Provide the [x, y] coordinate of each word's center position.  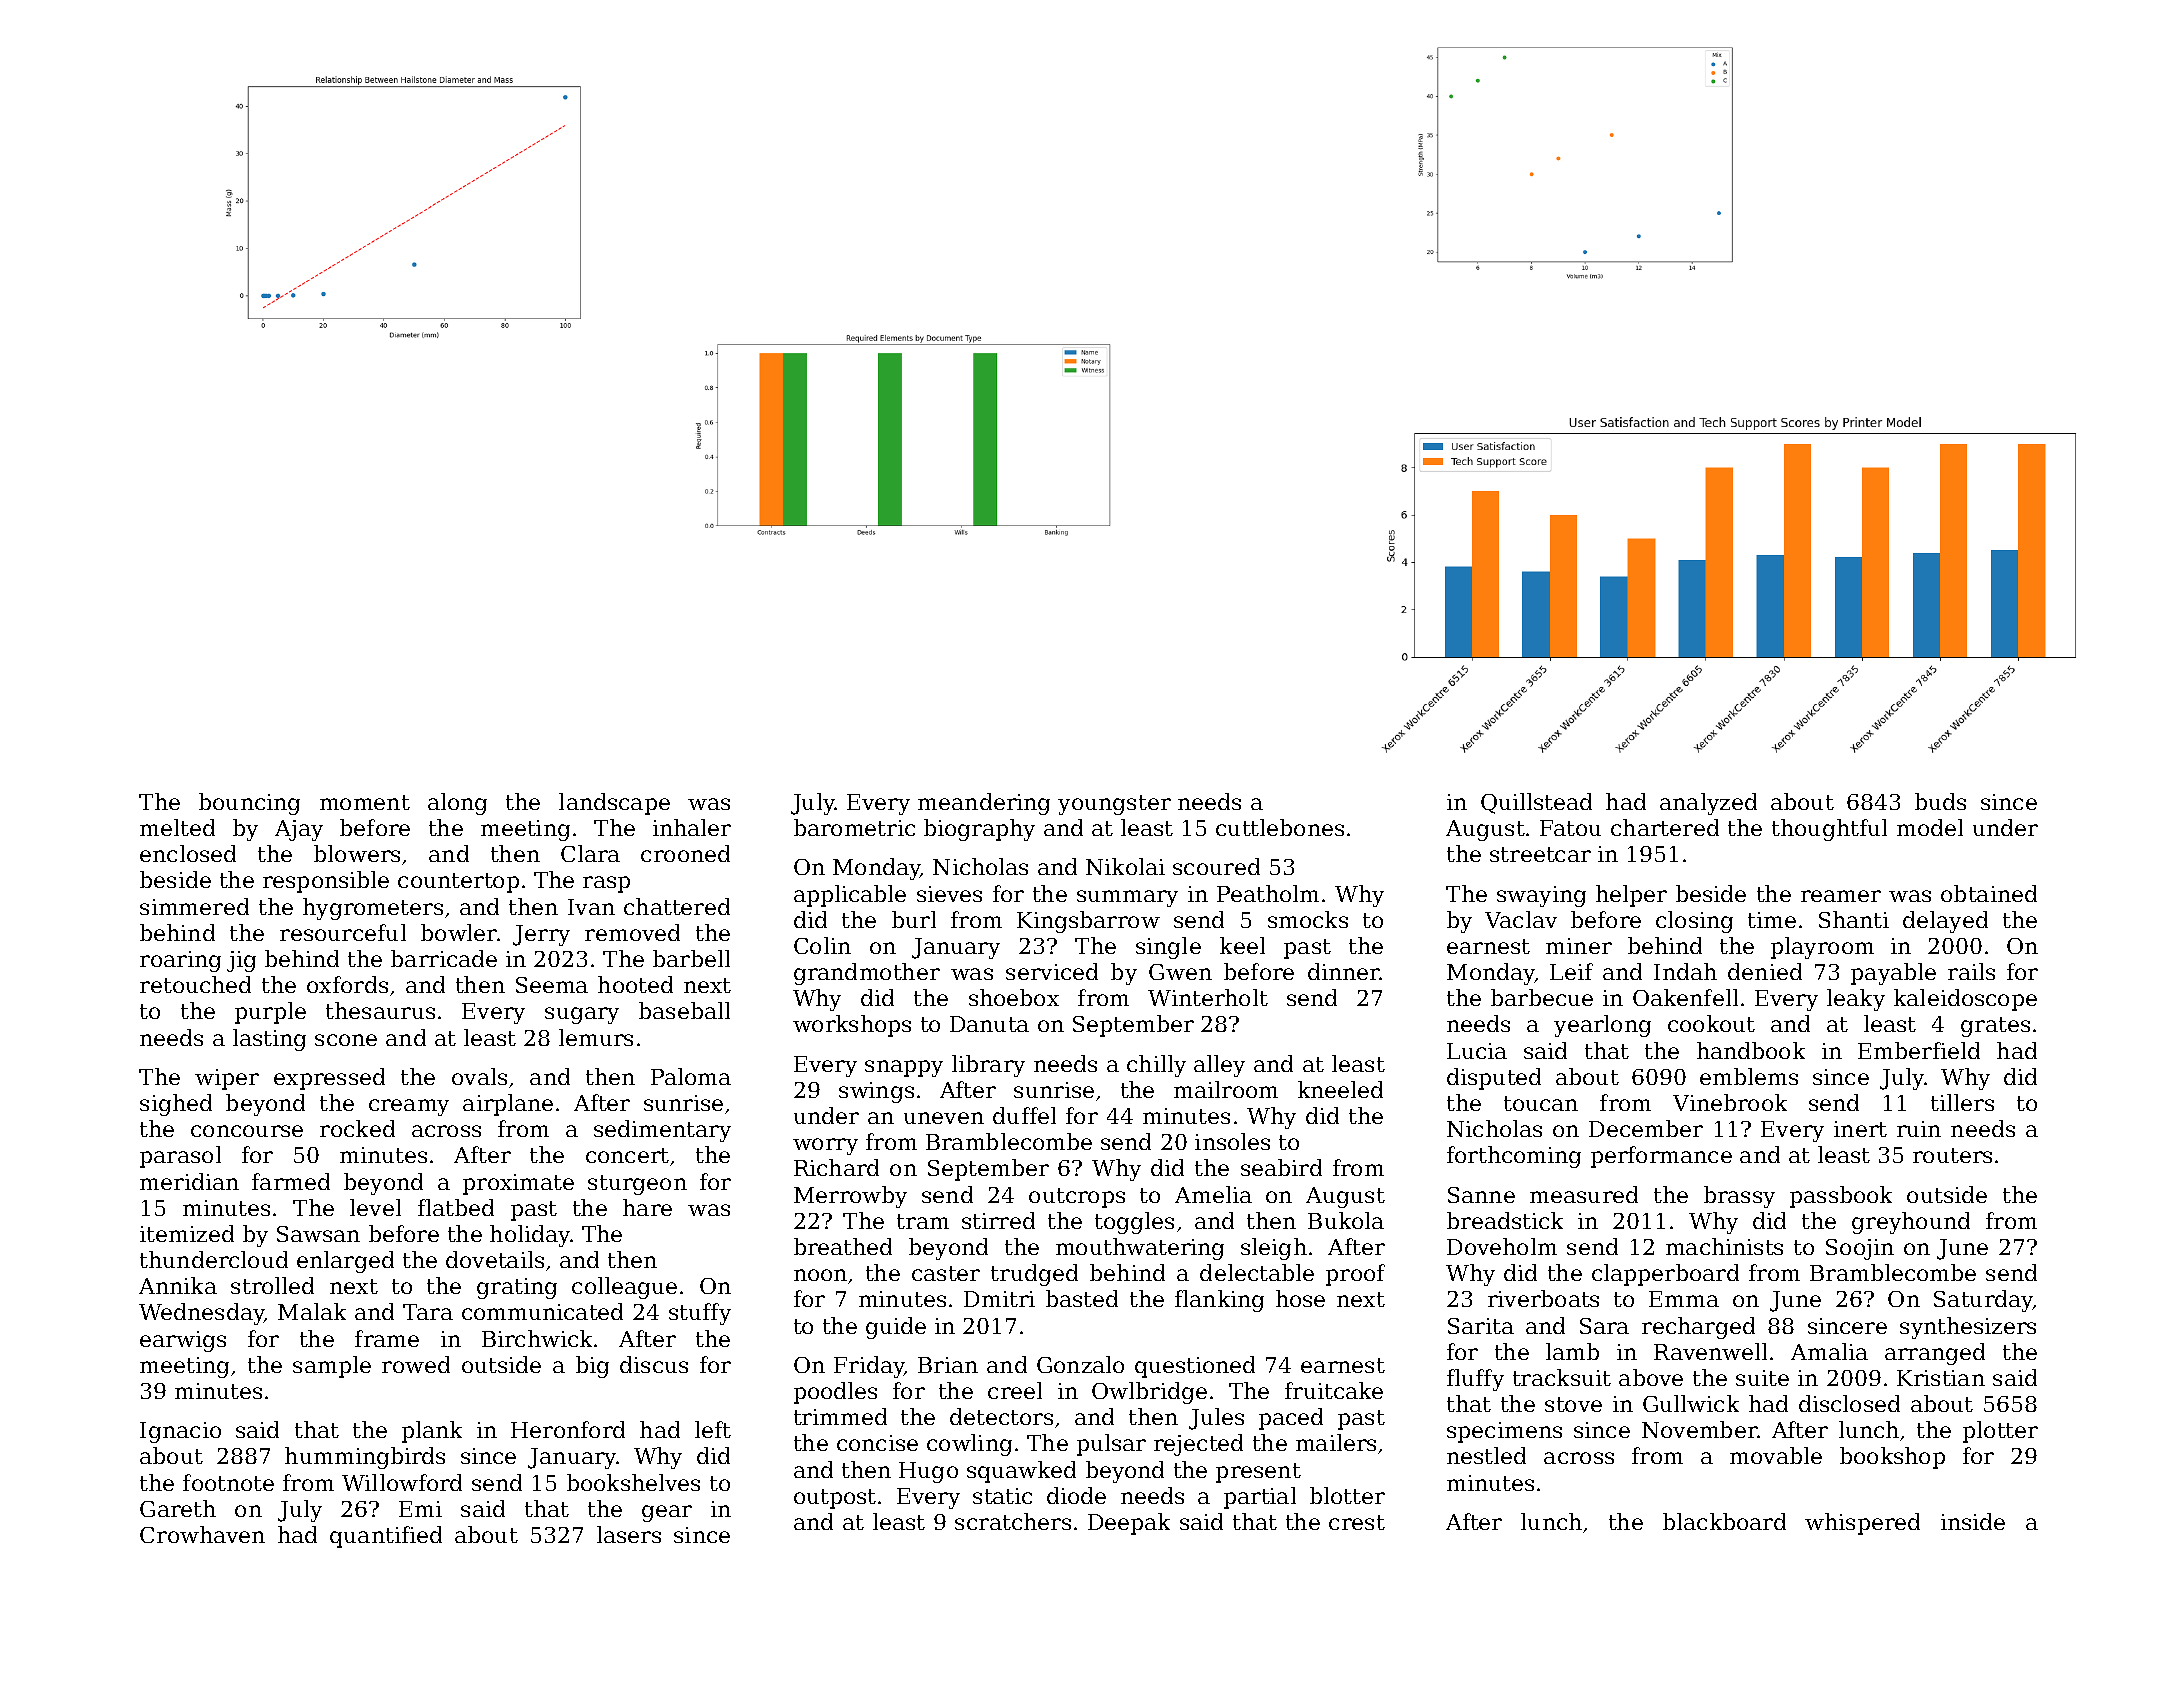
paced [1291, 1419]
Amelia [1213, 1194]
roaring [180, 961]
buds [1940, 801]
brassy [1739, 1197]
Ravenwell [1710, 1351]
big [592, 1367]
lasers [629, 1534]
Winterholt [1208, 997]
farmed [291, 1181]
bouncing [249, 804]
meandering [984, 804]
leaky [1856, 1000]
